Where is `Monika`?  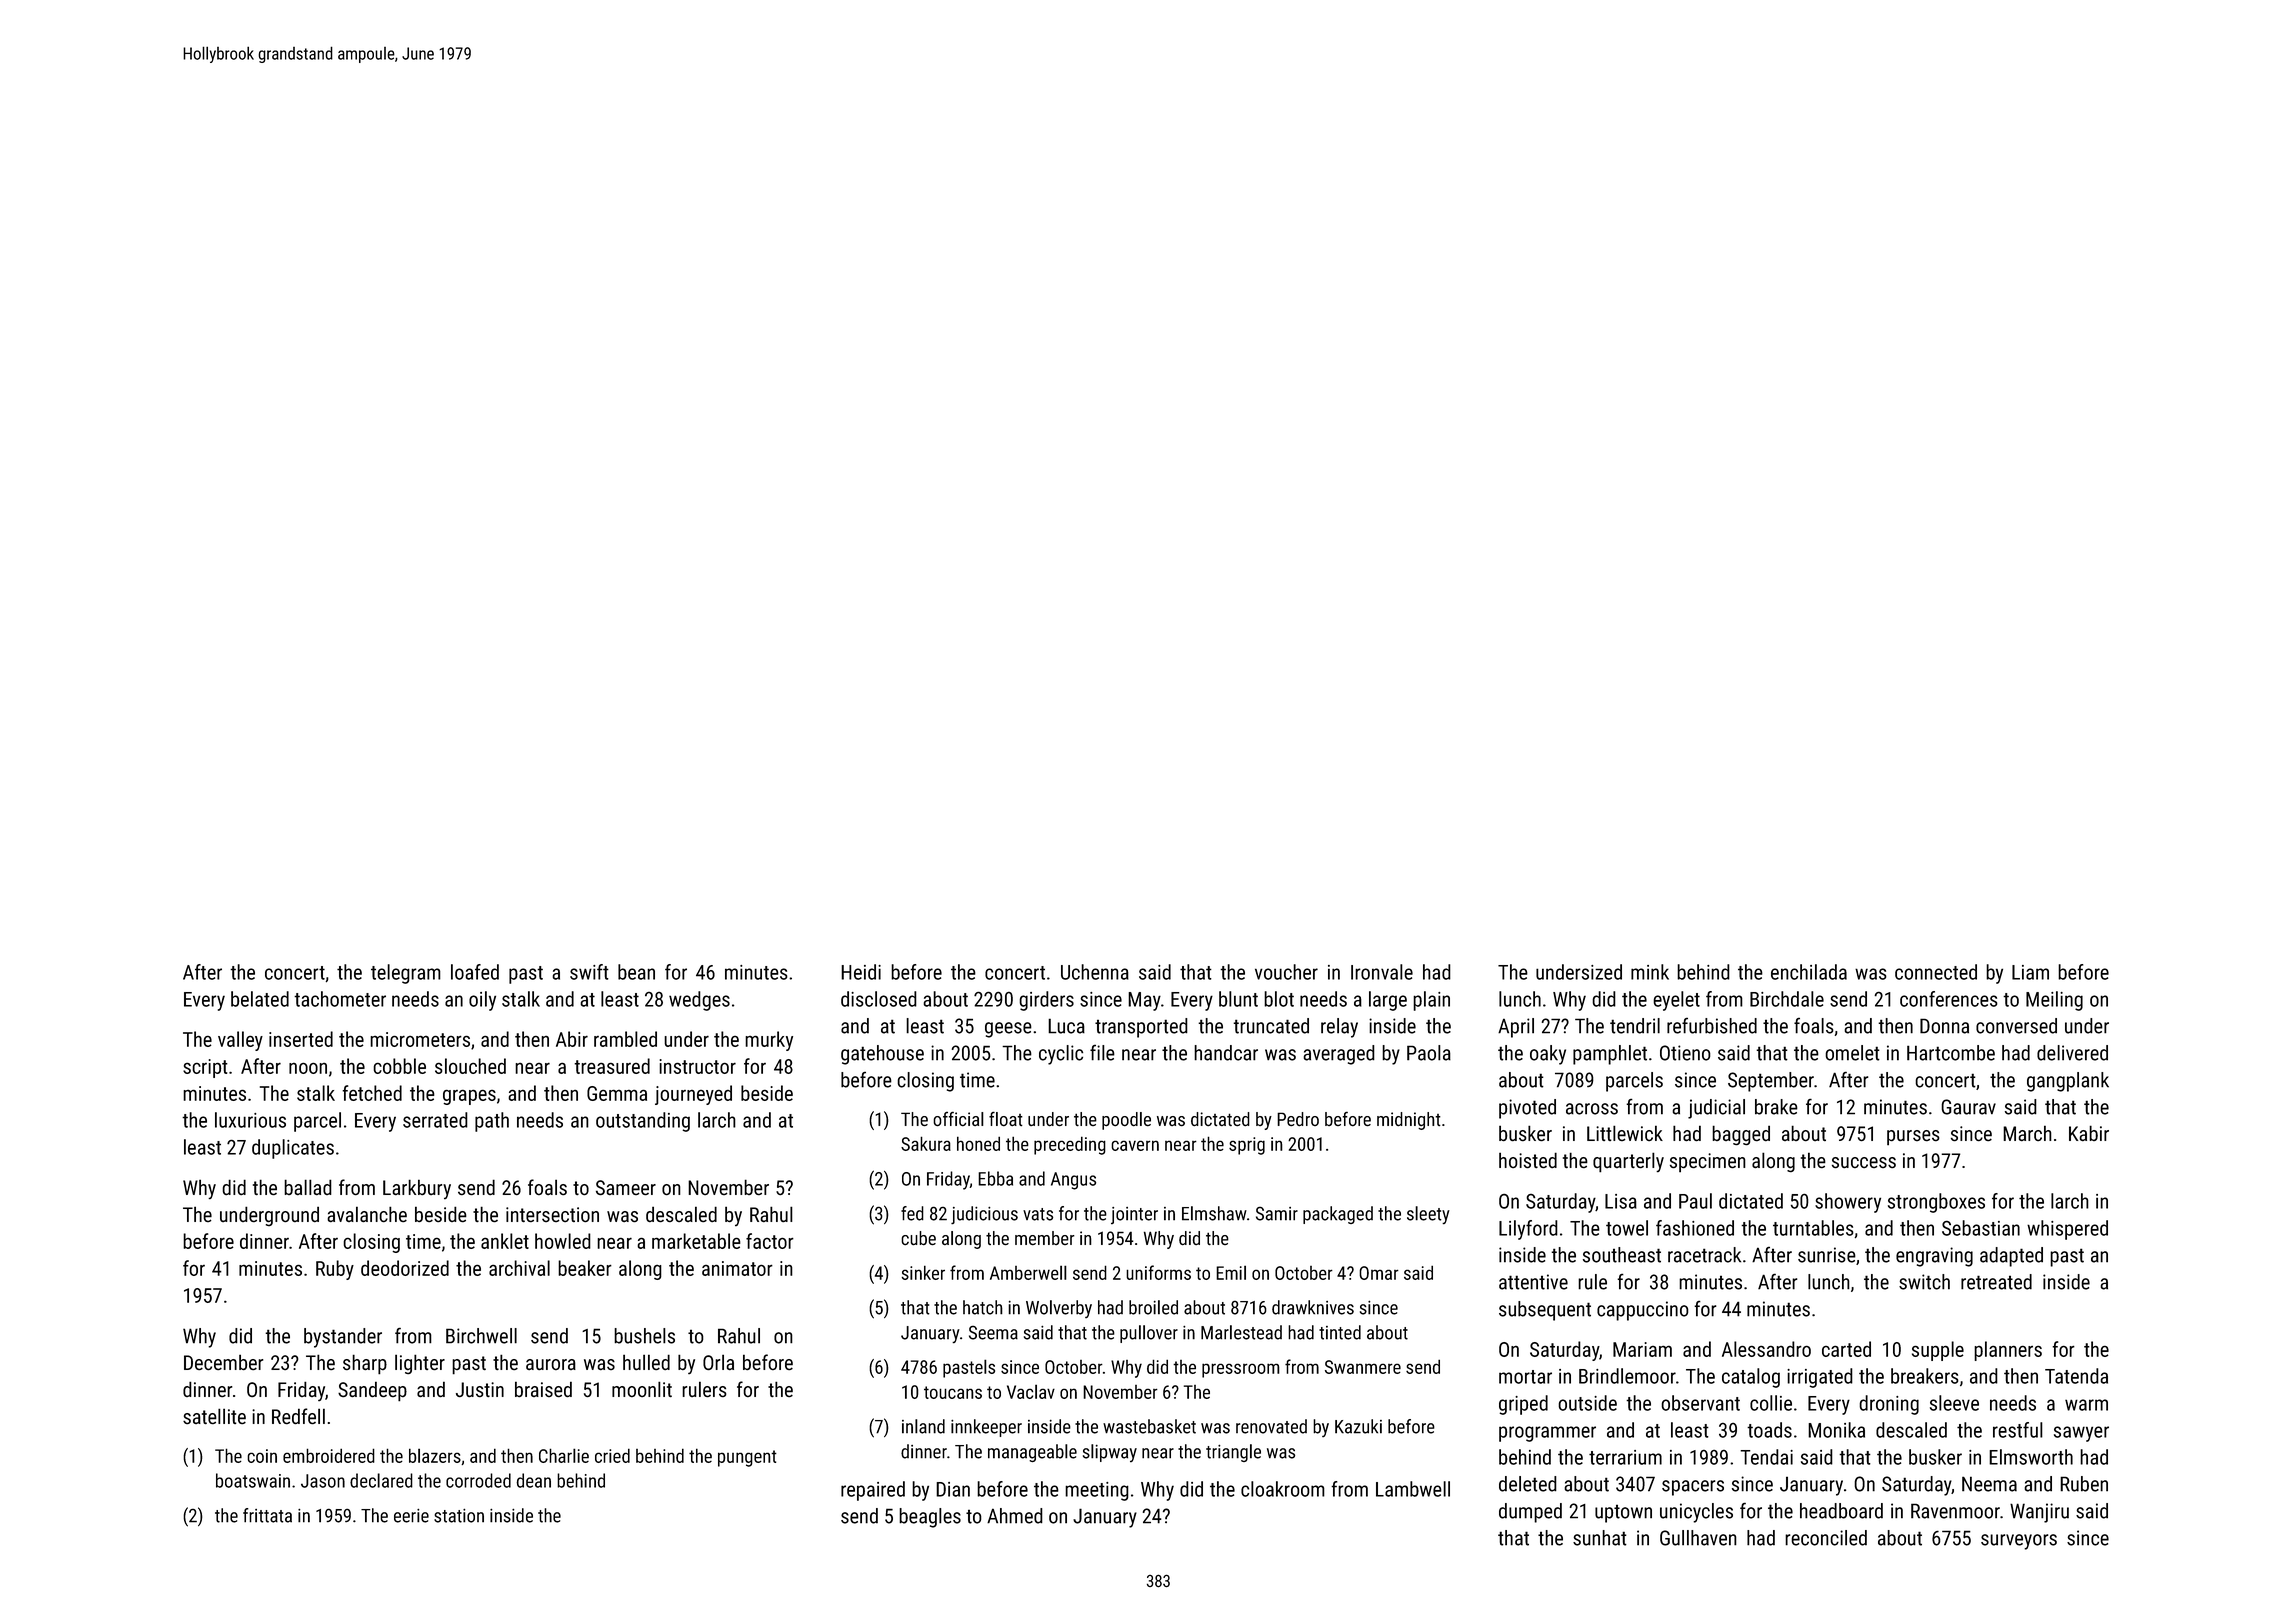
Monika is located at coordinates (1836, 1430).
